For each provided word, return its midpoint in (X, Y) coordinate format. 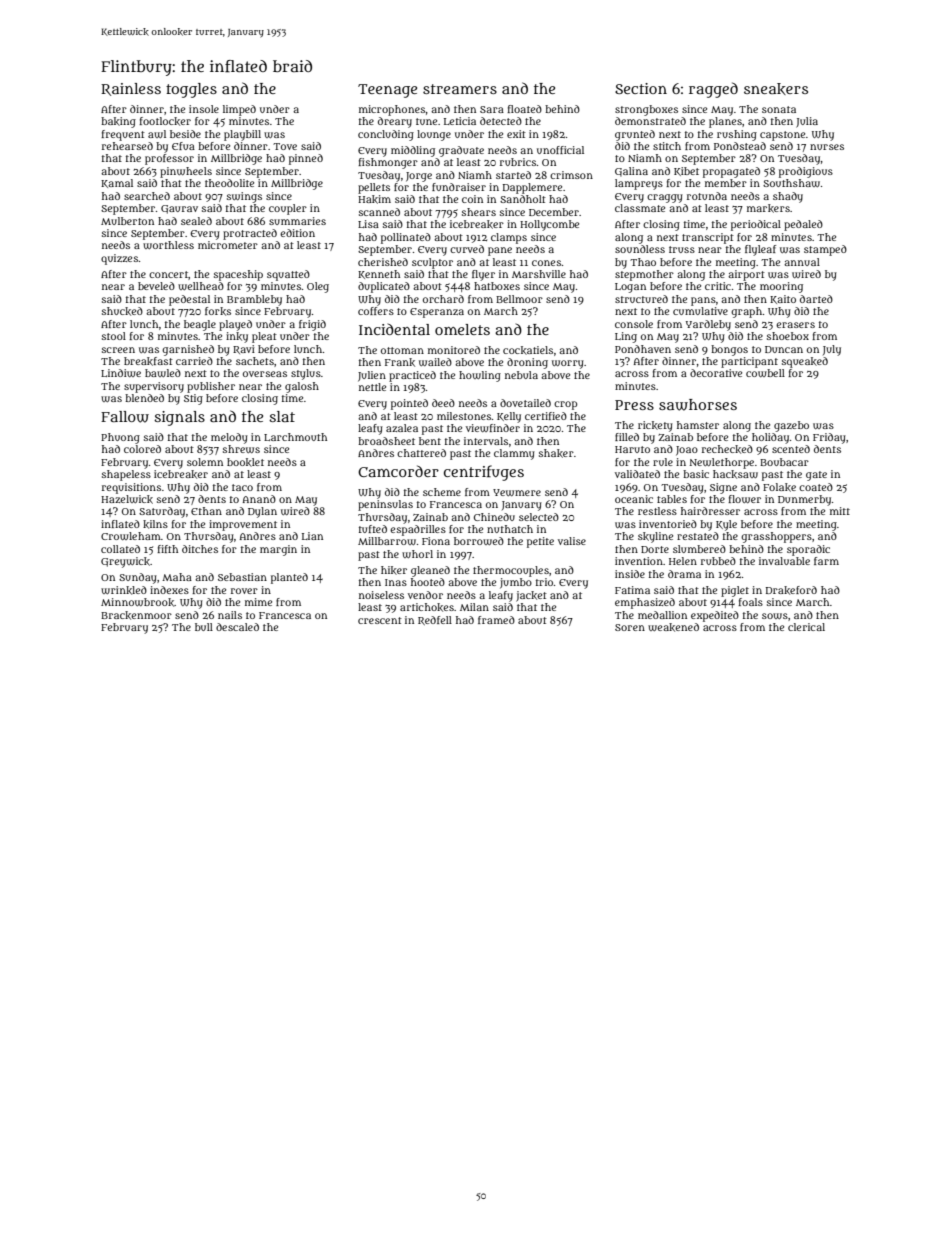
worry (568, 364)
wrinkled (124, 590)
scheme (442, 492)
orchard (443, 299)
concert (168, 274)
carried (194, 361)
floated (524, 109)
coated (816, 487)
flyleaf (760, 250)
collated (120, 549)
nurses (827, 147)
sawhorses (698, 405)
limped (239, 110)
